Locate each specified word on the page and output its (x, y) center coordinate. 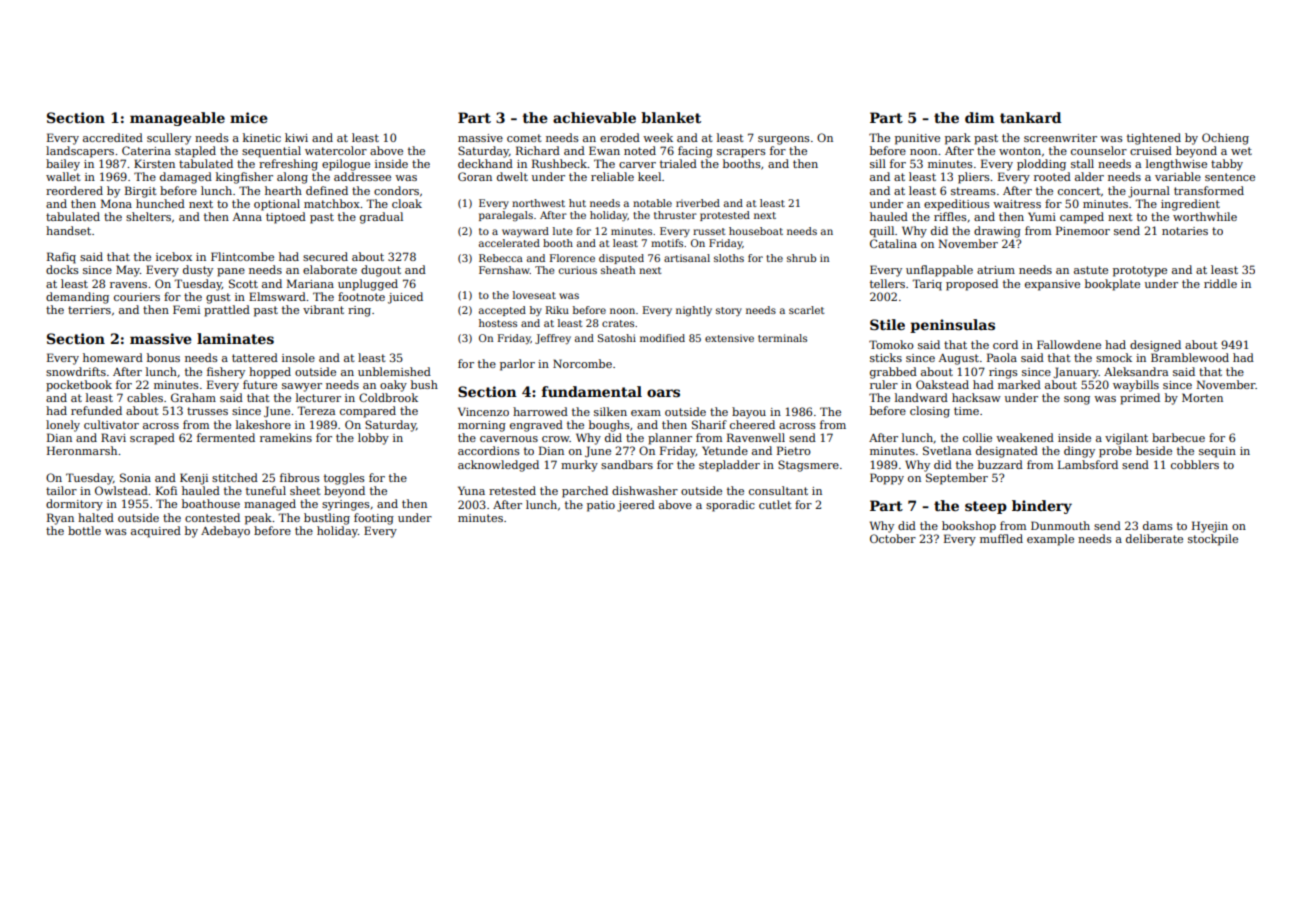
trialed (678, 163)
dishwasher (645, 490)
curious (578, 270)
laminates (235, 338)
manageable (177, 119)
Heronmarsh (82, 450)
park (958, 139)
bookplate (1112, 285)
